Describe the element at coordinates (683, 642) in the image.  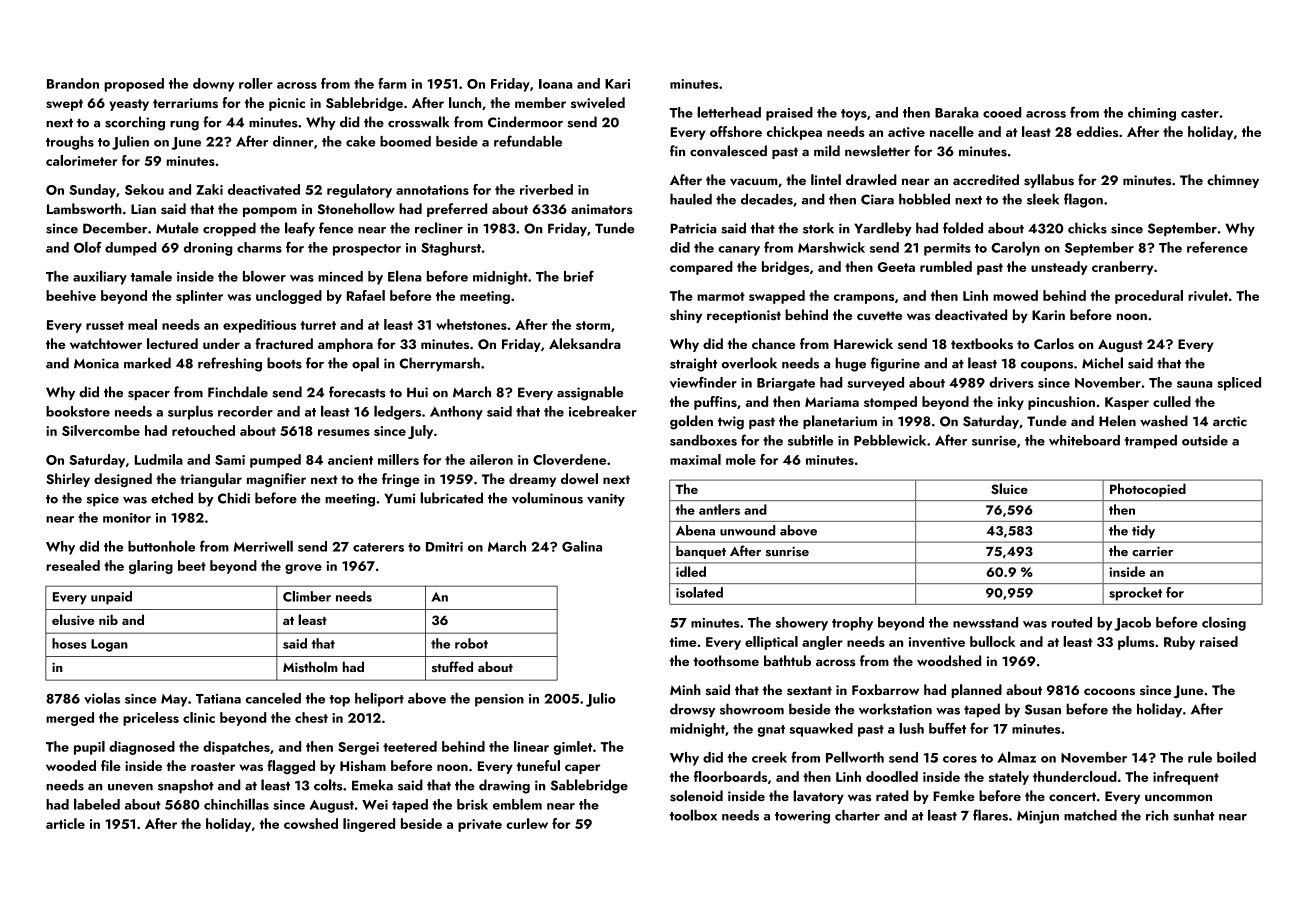
I see `time` at that location.
